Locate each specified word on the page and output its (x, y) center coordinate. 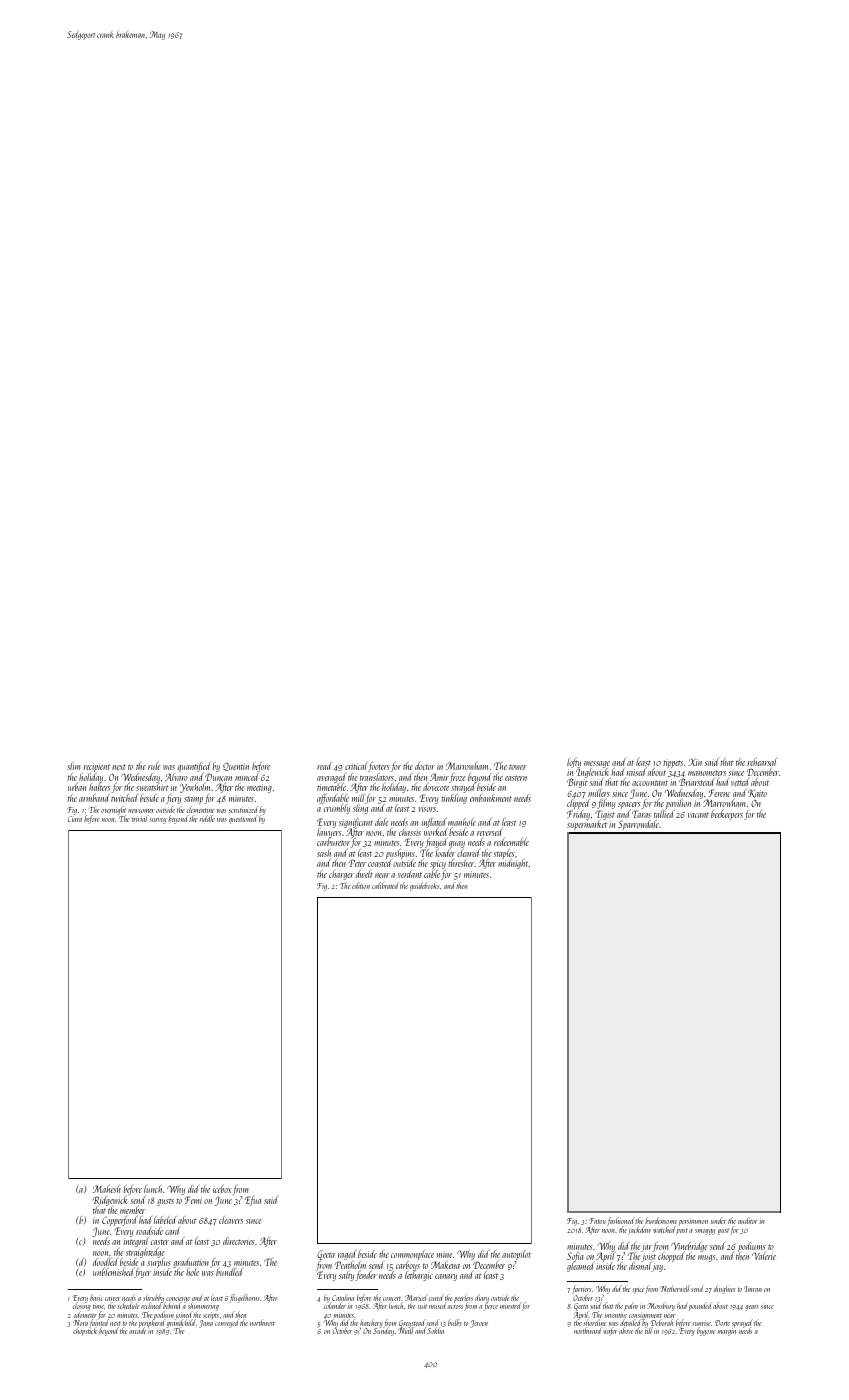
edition (361, 885)
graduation (191, 1263)
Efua (253, 1201)
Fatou (597, 1221)
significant (356, 823)
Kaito (757, 793)
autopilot (516, 1255)
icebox (222, 1189)
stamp (193, 800)
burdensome (661, 1220)
